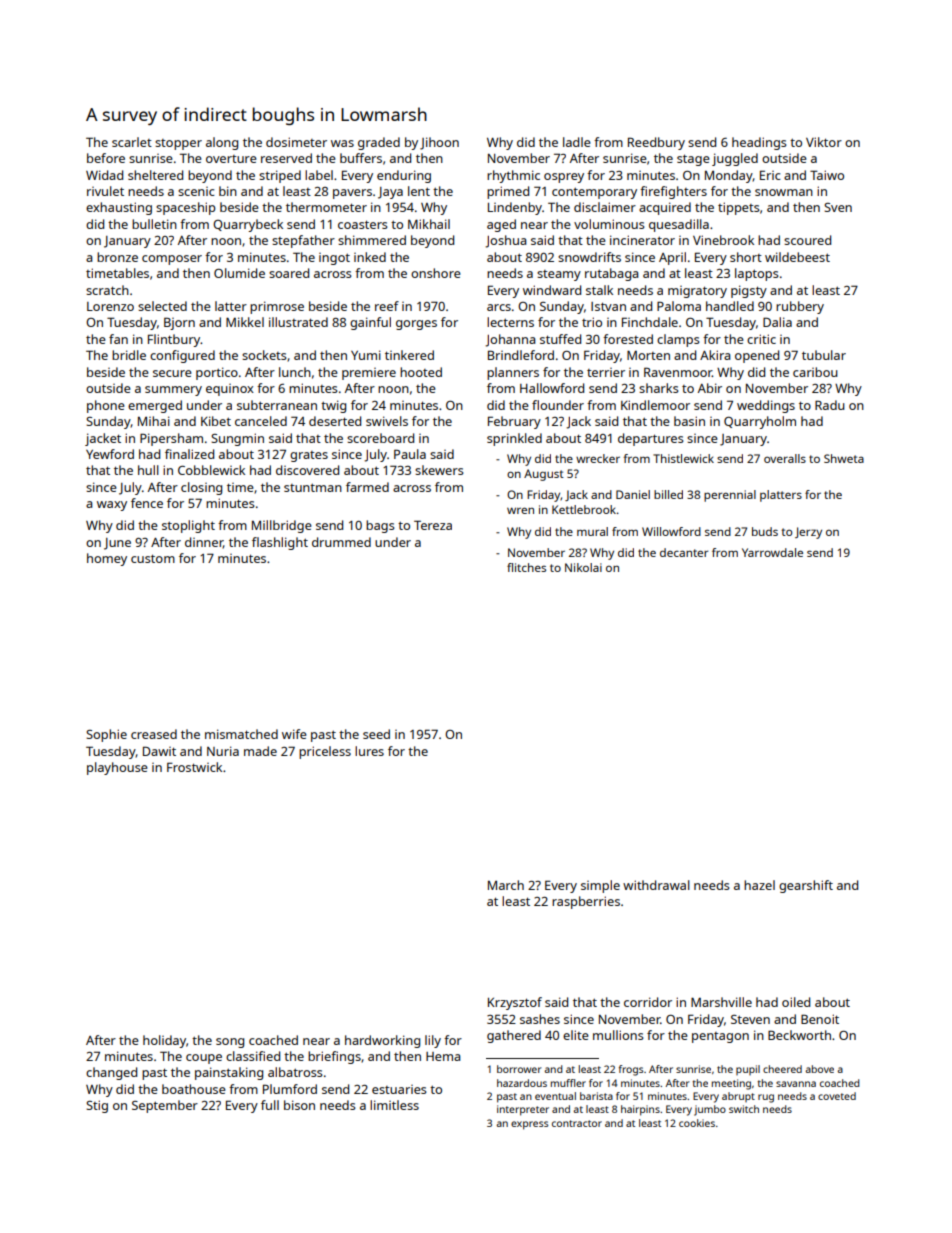 The height and width of the screenshot is (1233, 952). I want to click on gearshift, so click(806, 886).
